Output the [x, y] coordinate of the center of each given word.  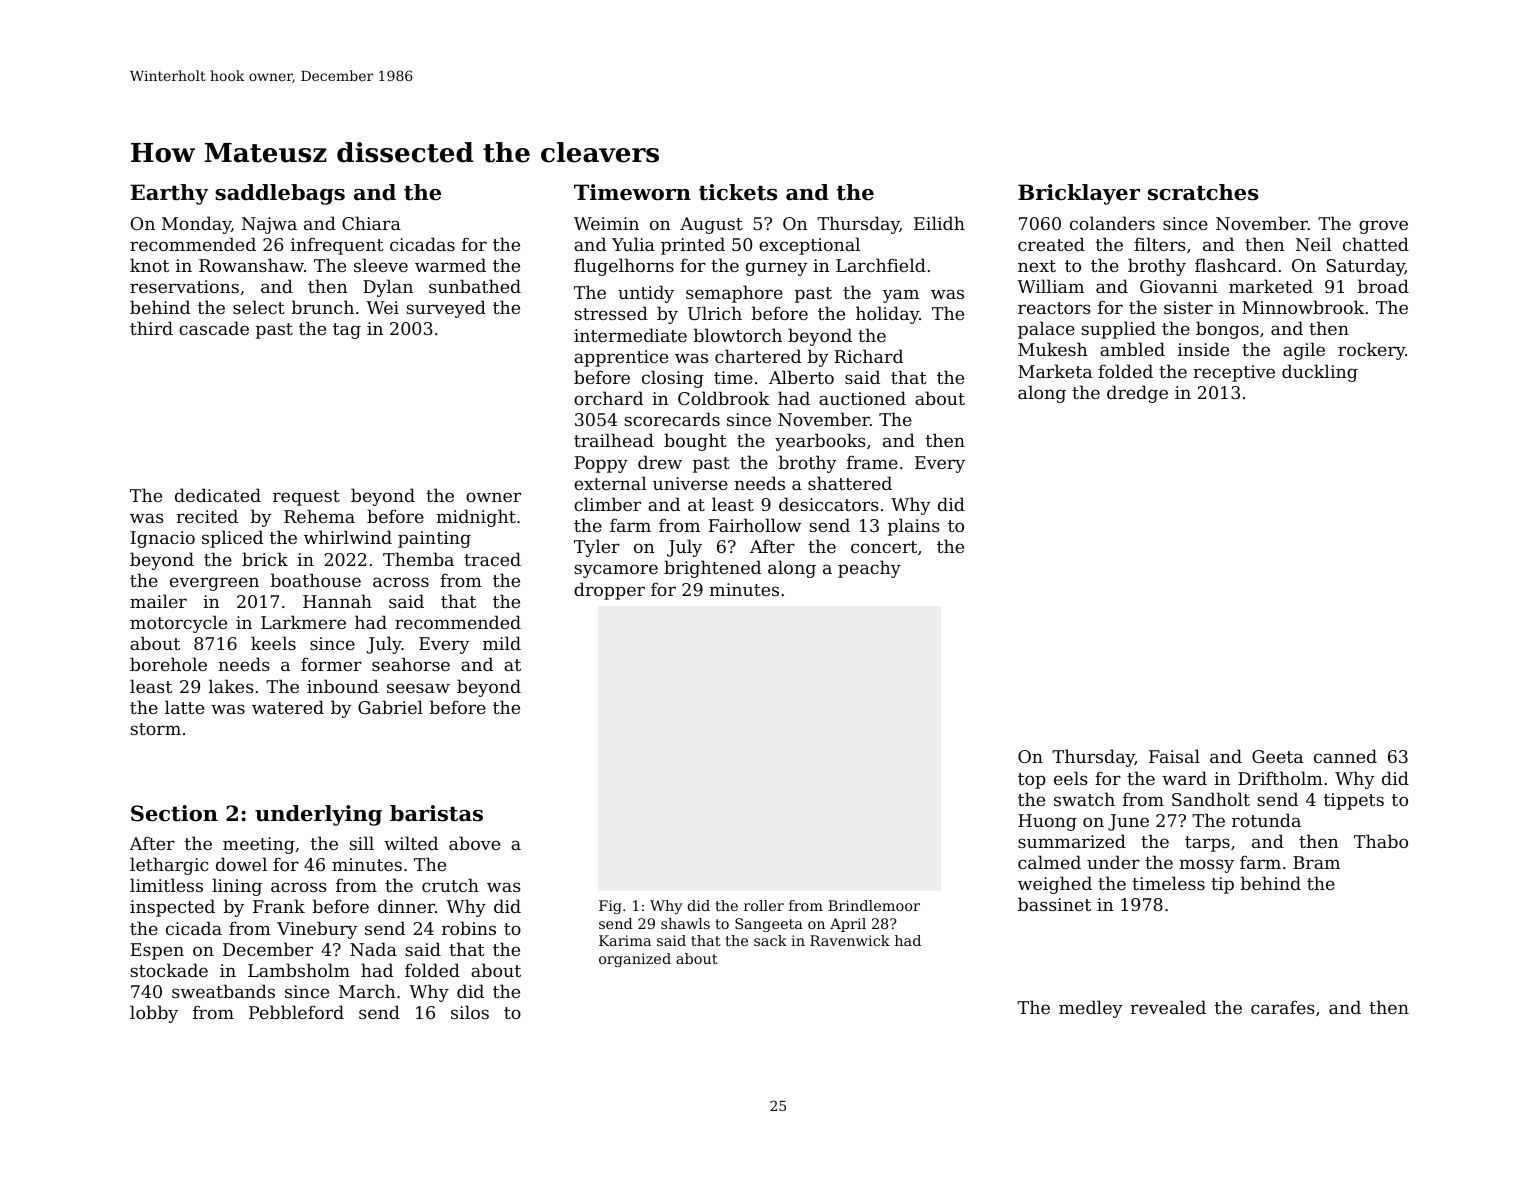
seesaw [418, 688]
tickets [738, 192]
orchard [608, 398]
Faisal [1174, 756]
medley [1091, 1009]
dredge [1137, 394]
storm [155, 729]
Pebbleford [296, 1012]
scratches [1203, 192]
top [1032, 781]
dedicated [218, 495]
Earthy [169, 194]
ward [1184, 778]
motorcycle [178, 624]
